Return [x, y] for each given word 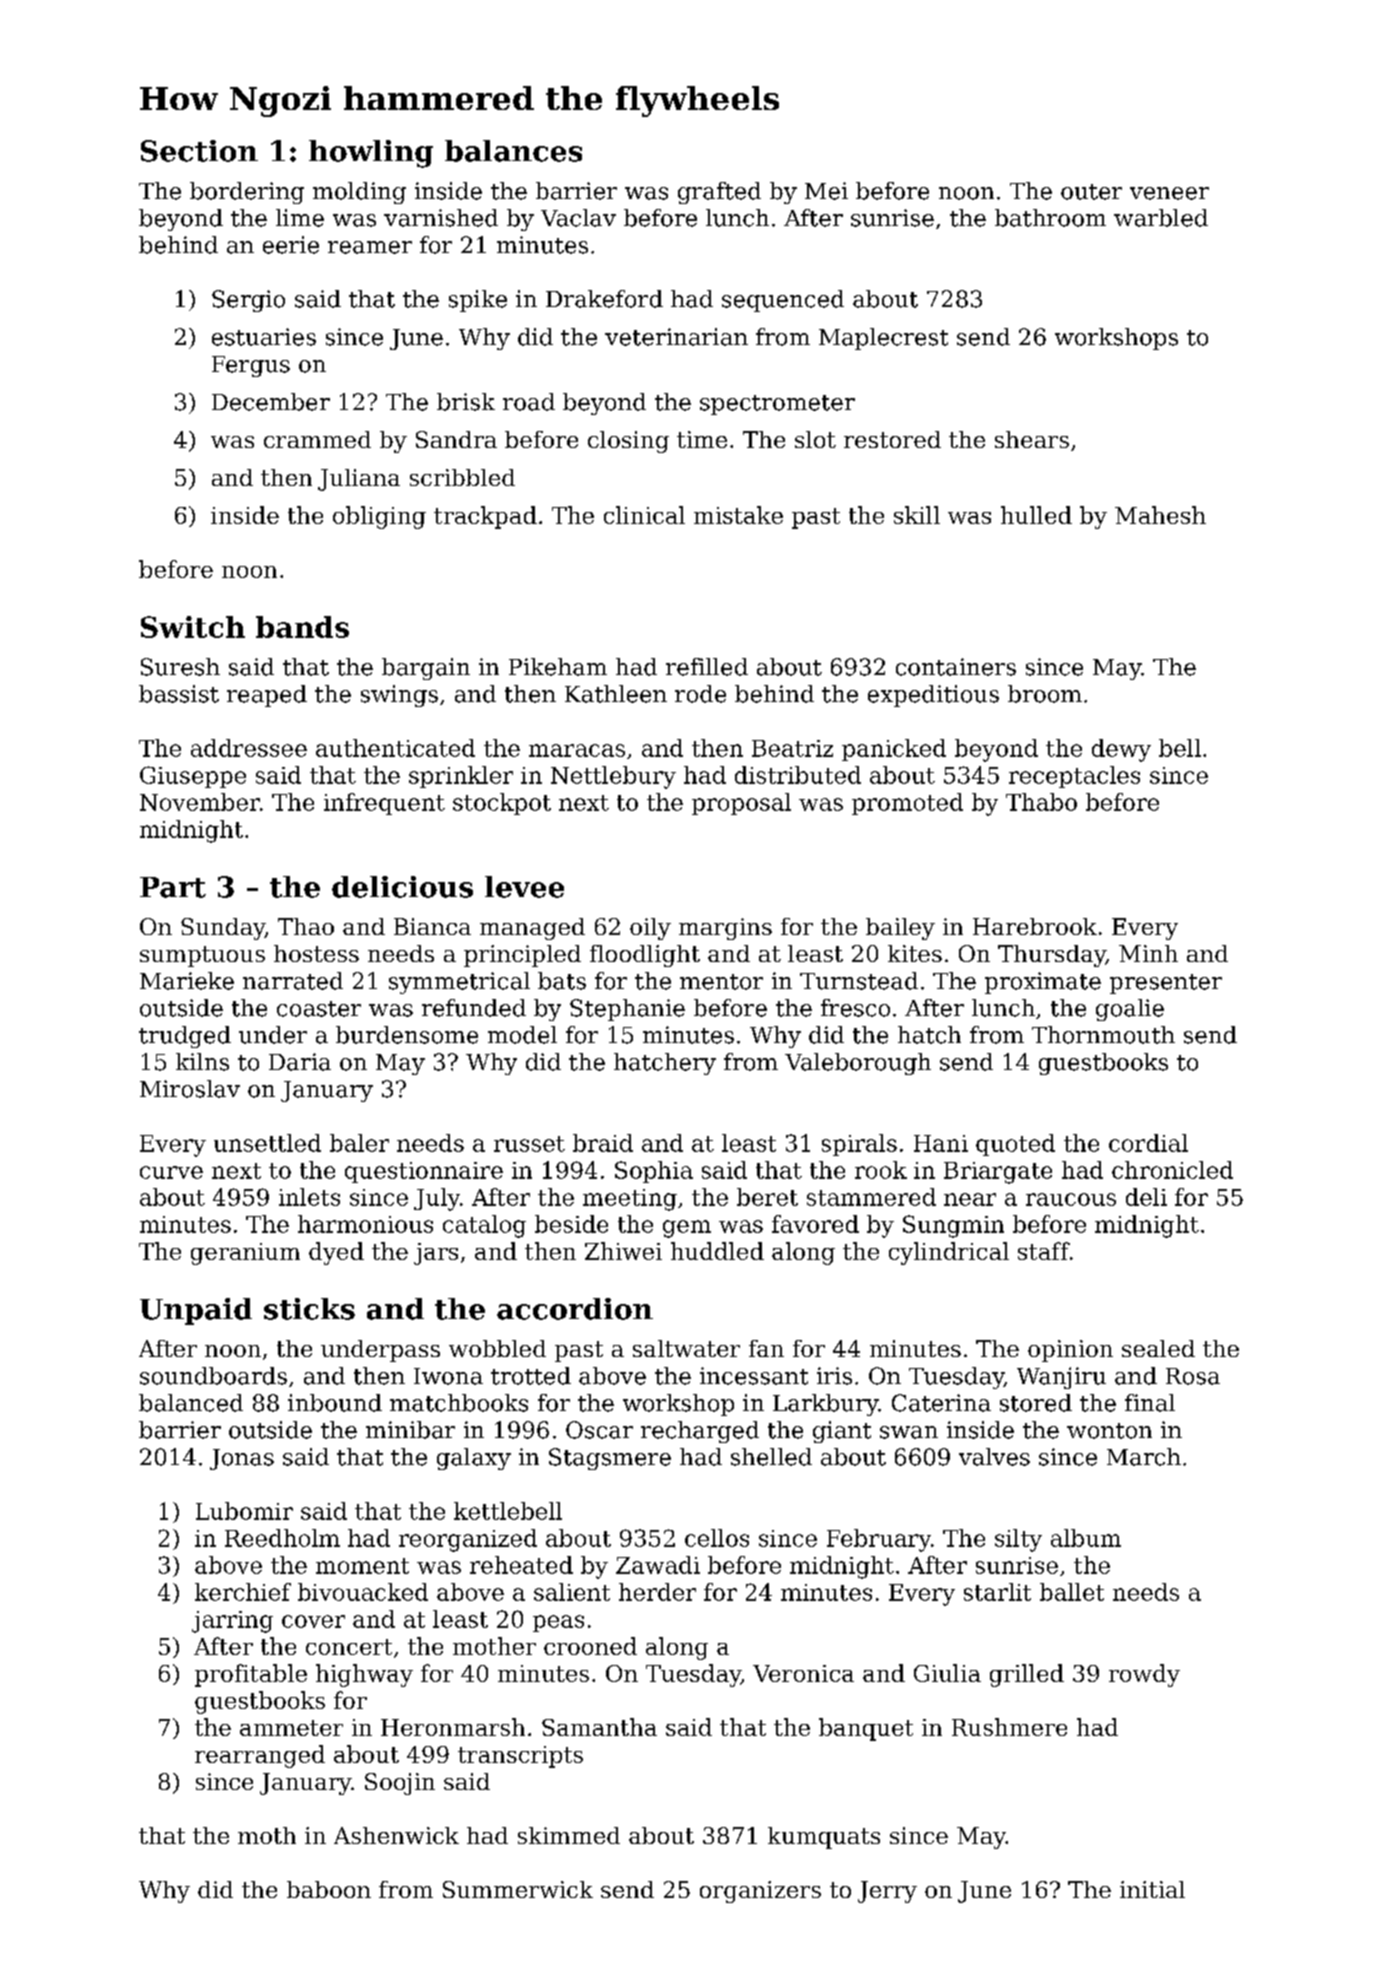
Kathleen [616, 694]
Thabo [1041, 802]
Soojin [400, 1784]
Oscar [599, 1430]
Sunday [223, 929]
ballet [1072, 1592]
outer [1091, 192]
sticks [309, 1309]
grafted [719, 193]
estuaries [264, 337]
